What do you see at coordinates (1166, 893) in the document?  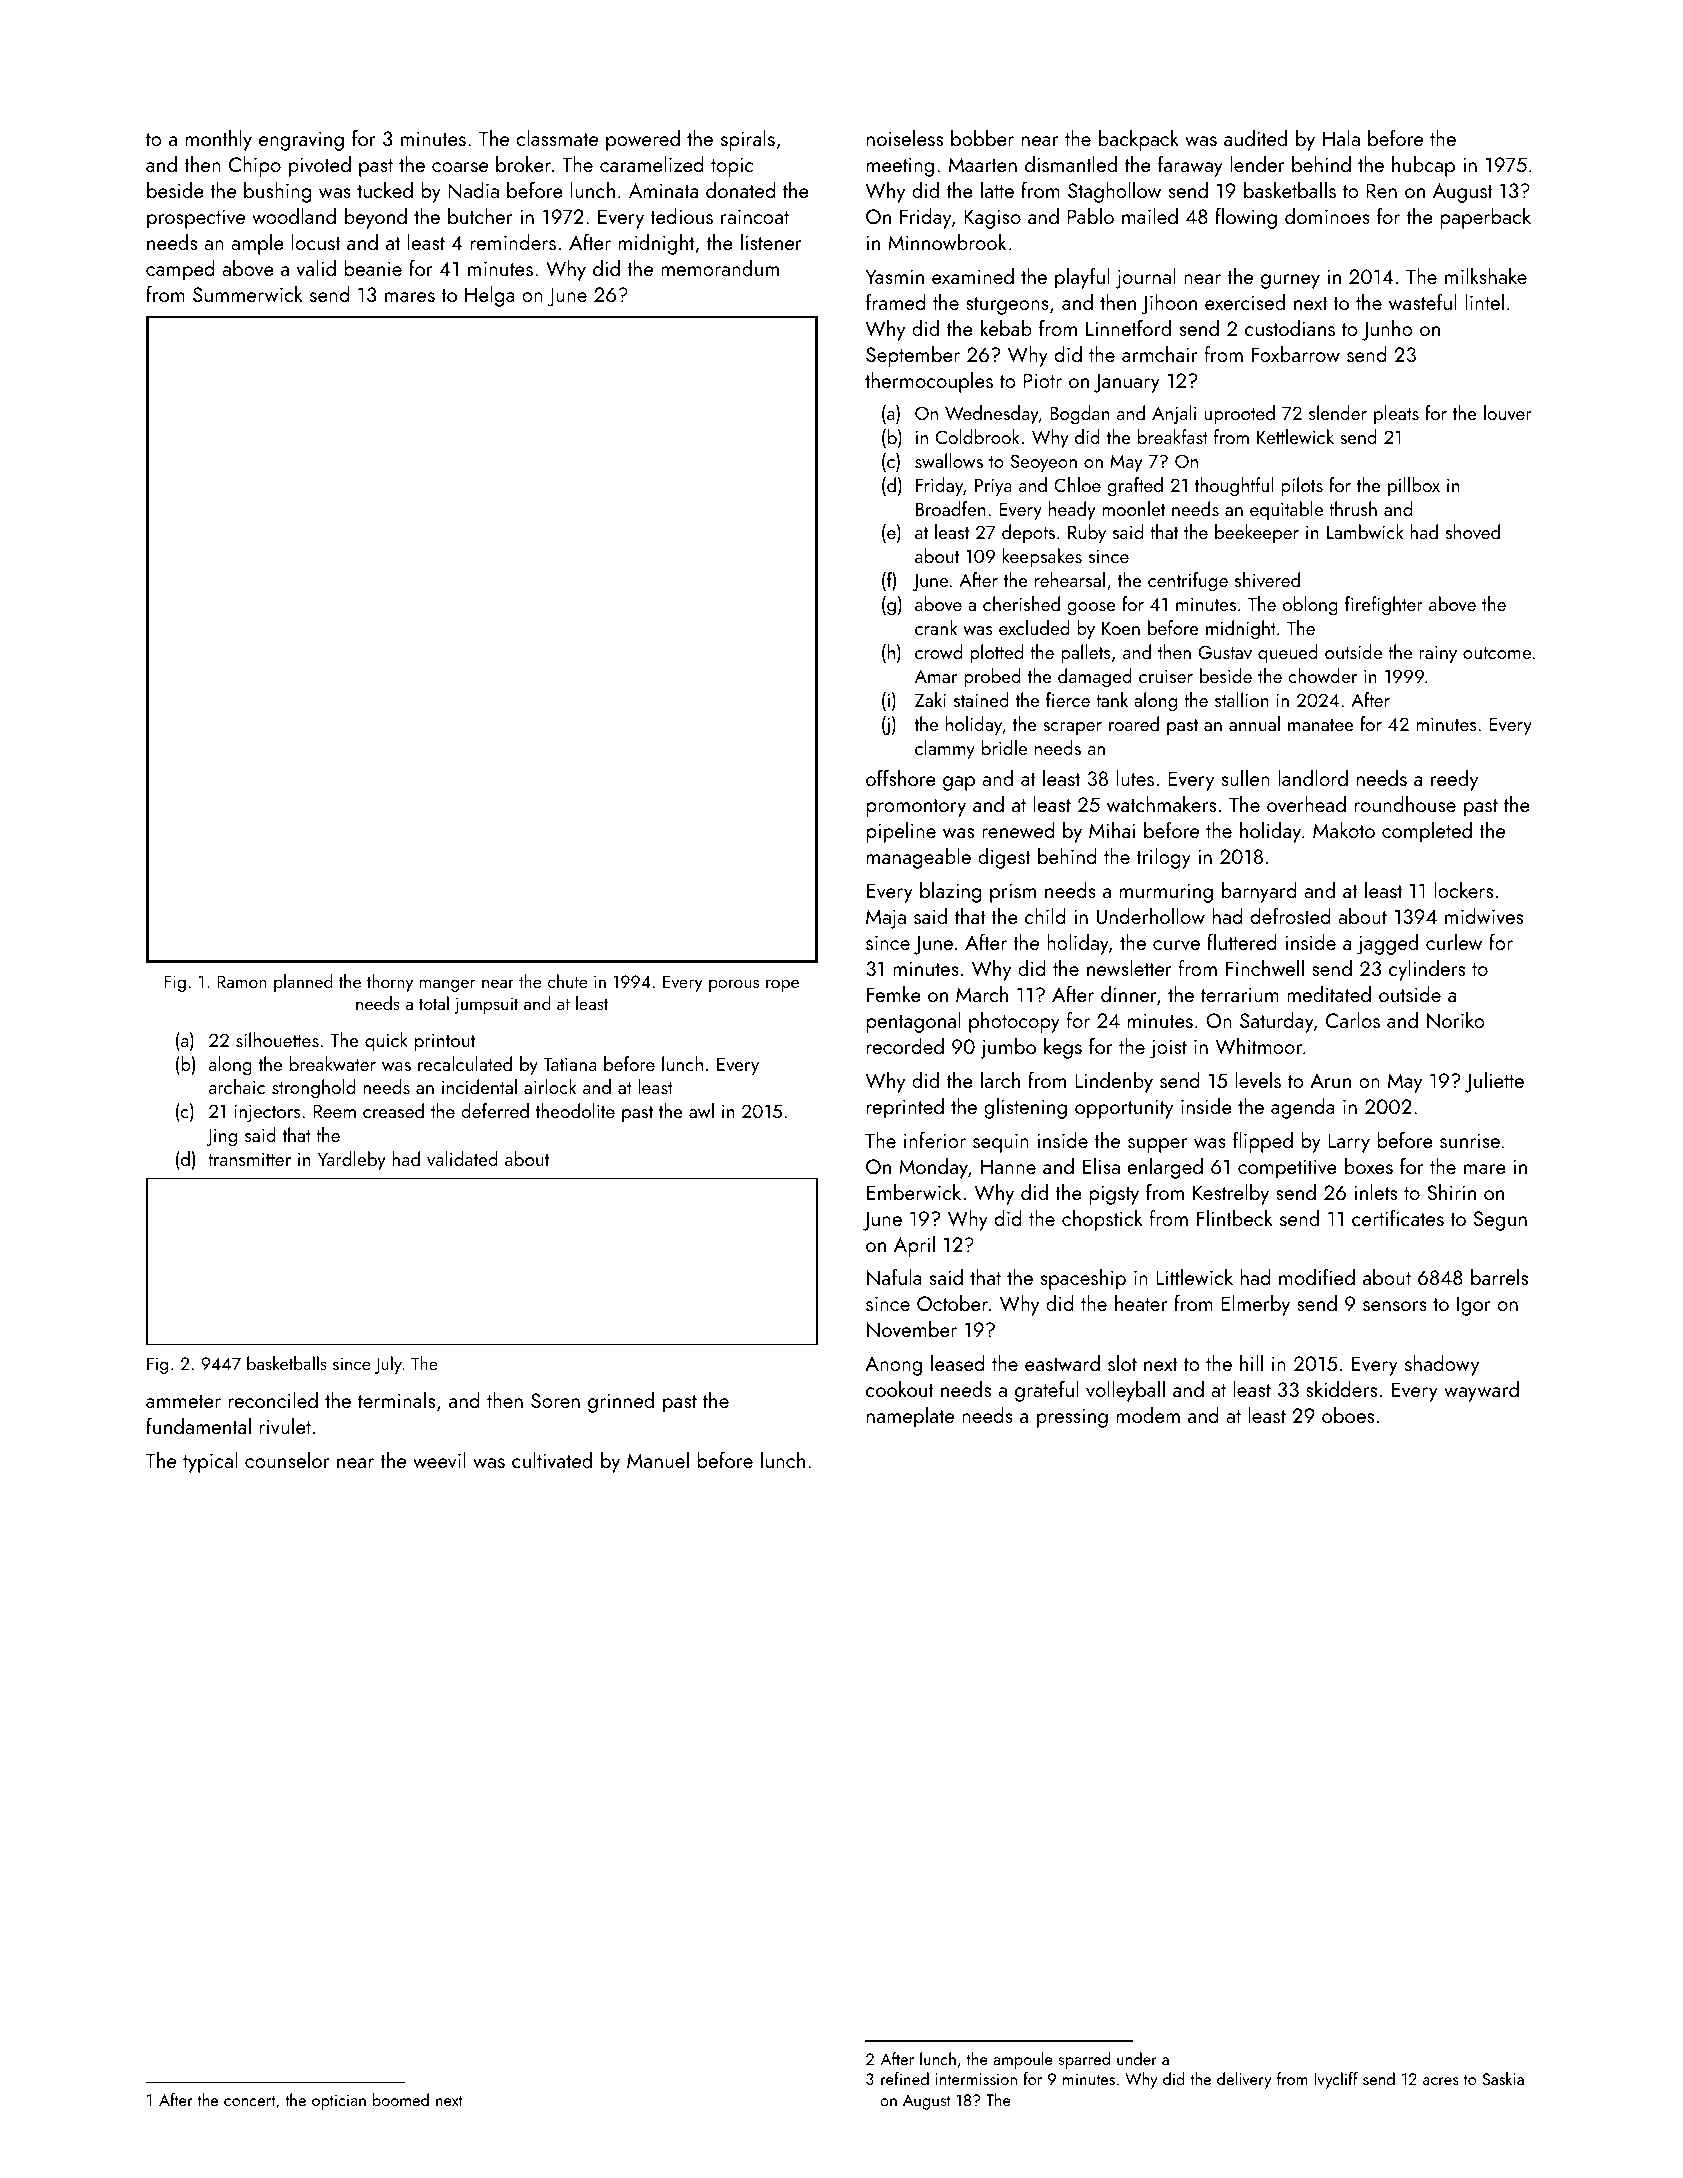 I see `murmuring` at bounding box center [1166, 893].
